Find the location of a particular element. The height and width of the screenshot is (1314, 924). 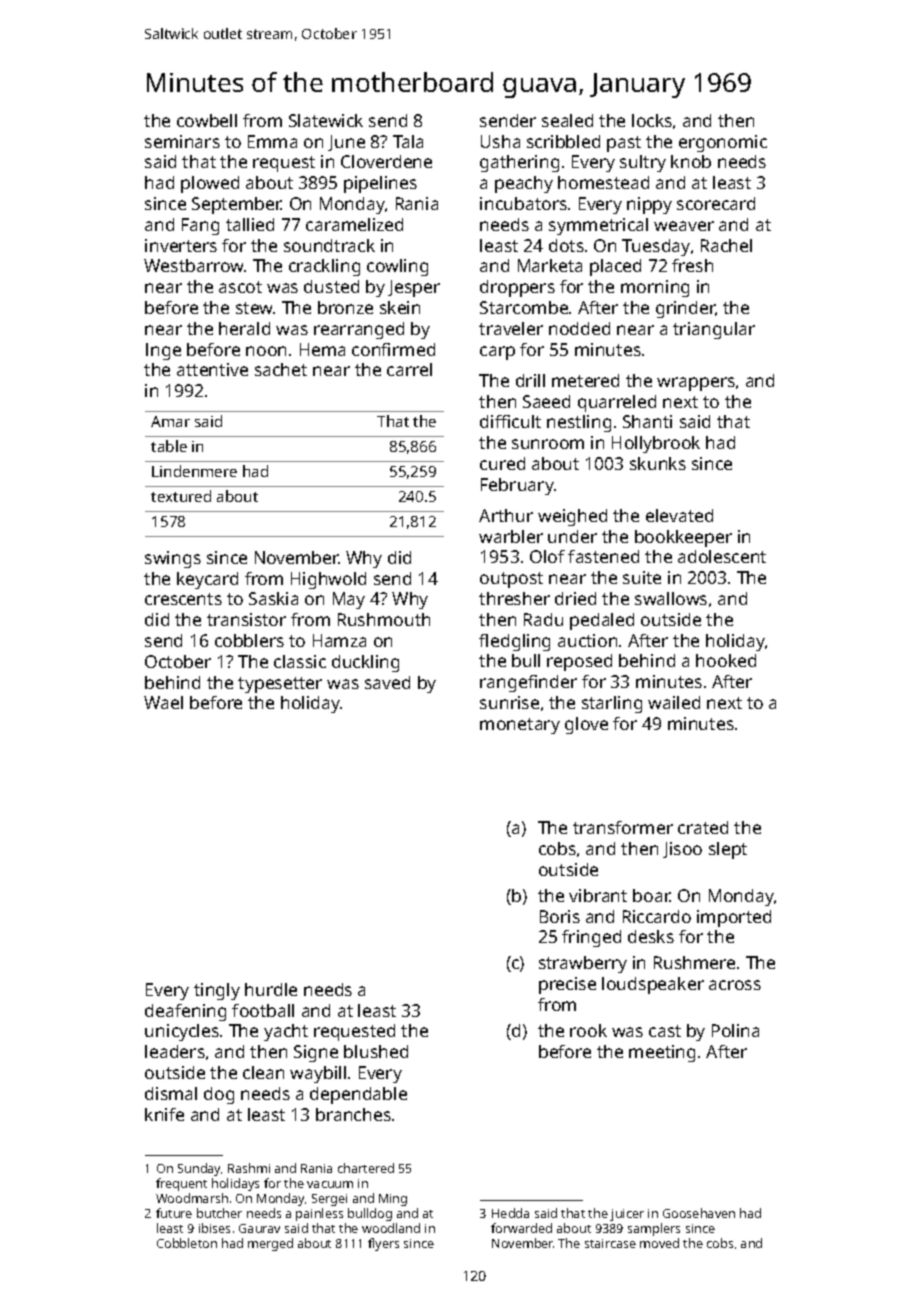

blushed is located at coordinates (376, 1051).
